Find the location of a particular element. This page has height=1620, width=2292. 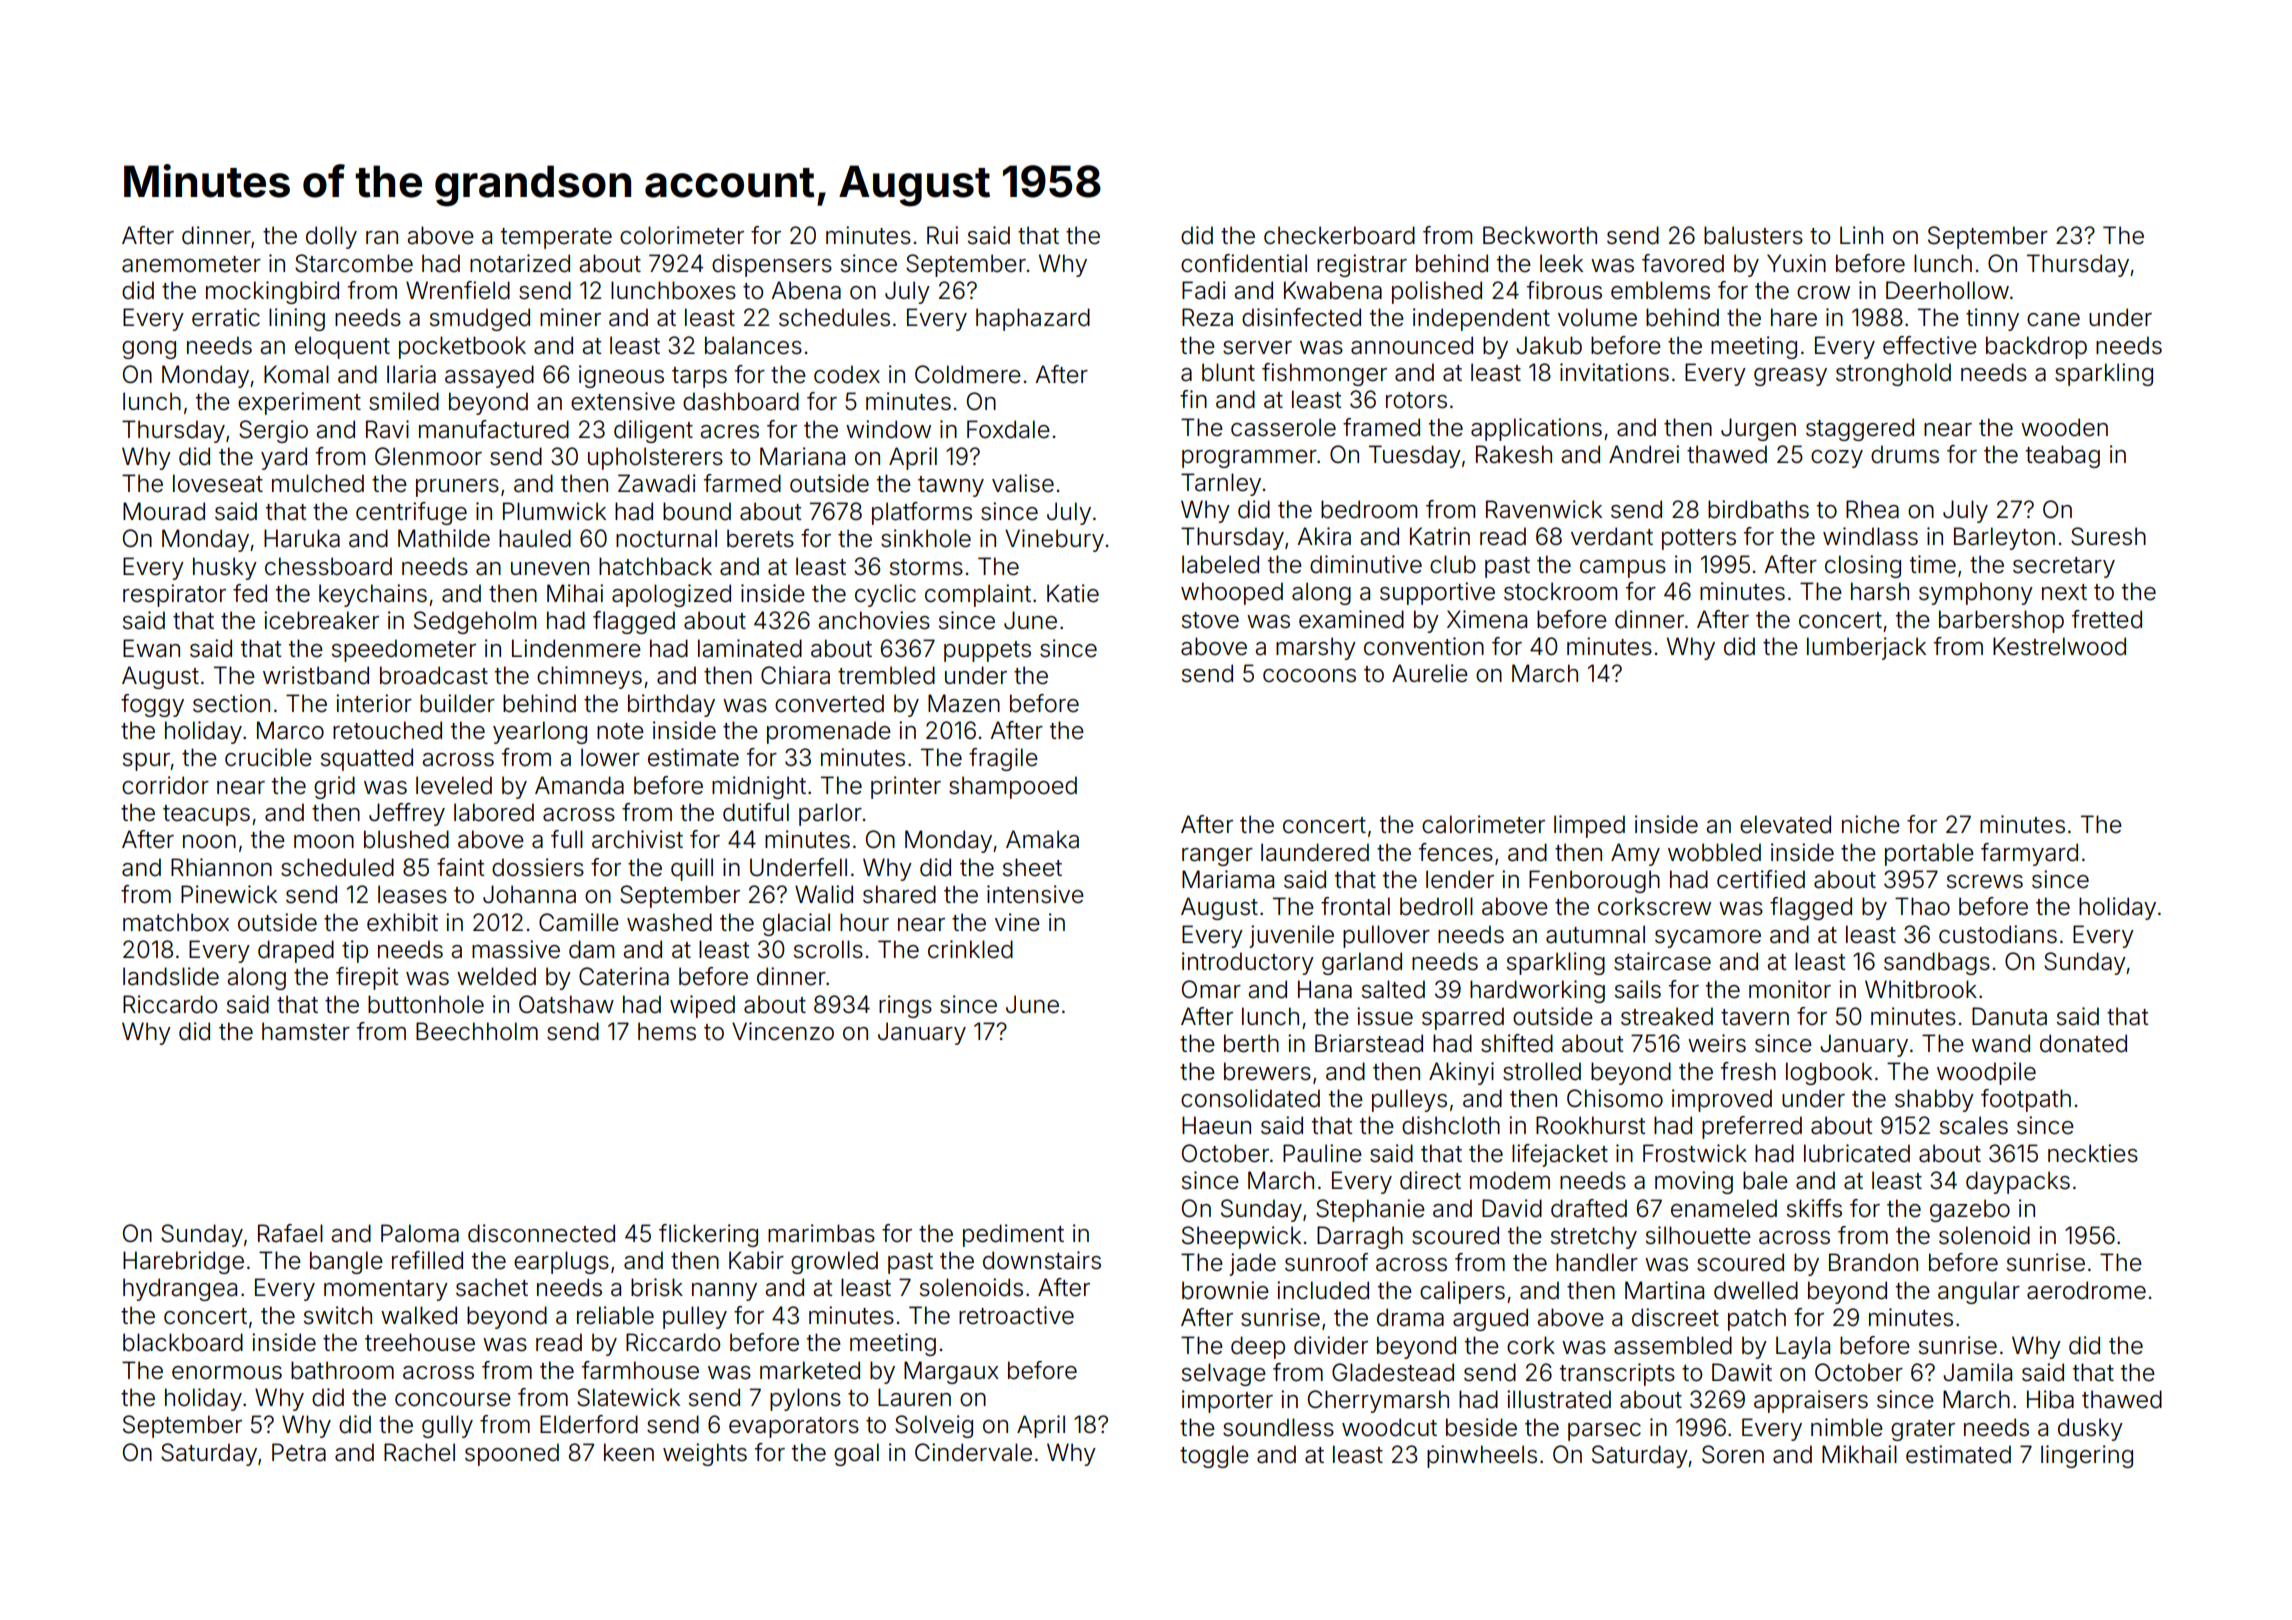

Linh is located at coordinates (1861, 235).
